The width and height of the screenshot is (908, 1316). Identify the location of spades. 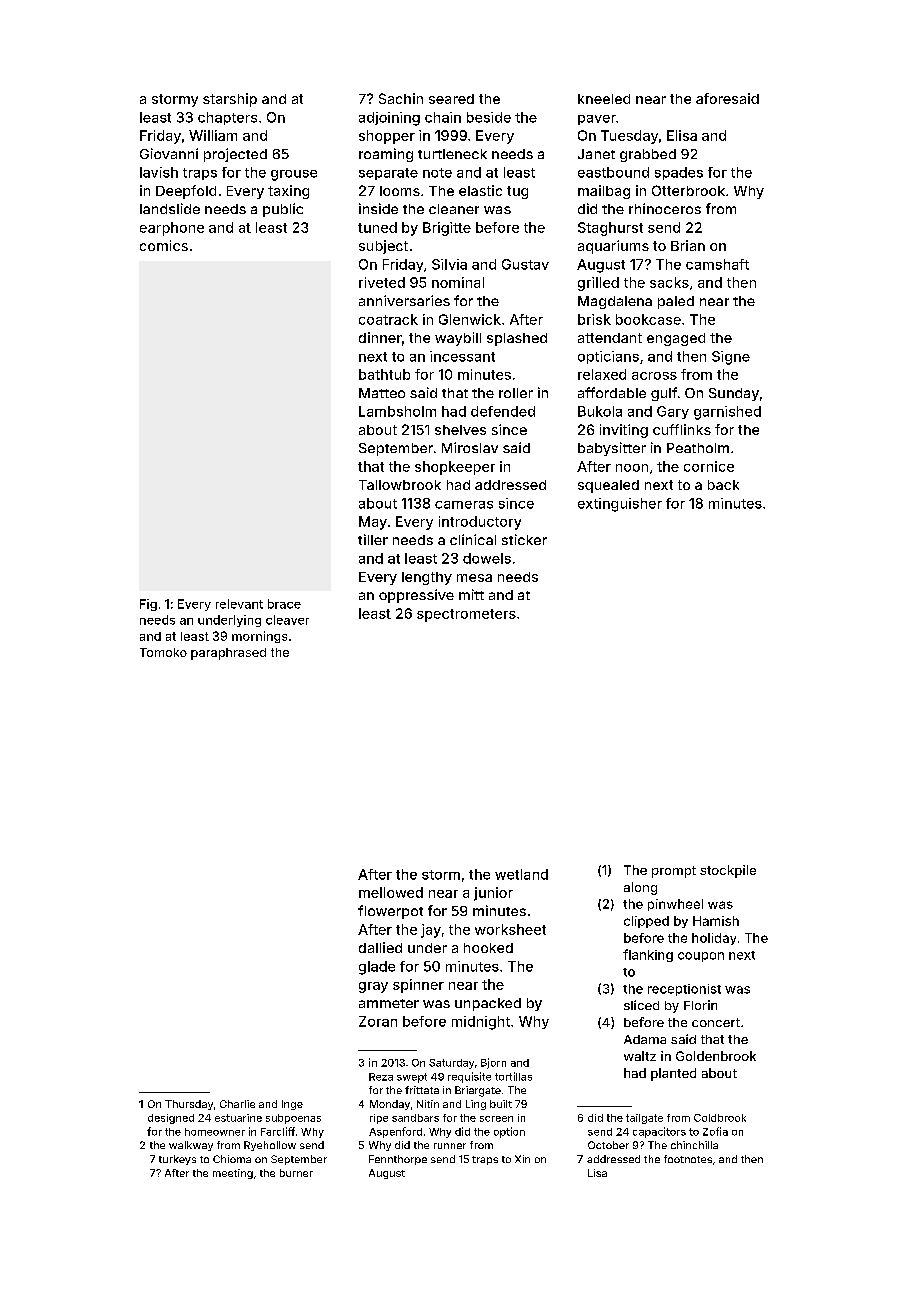
(679, 173).
